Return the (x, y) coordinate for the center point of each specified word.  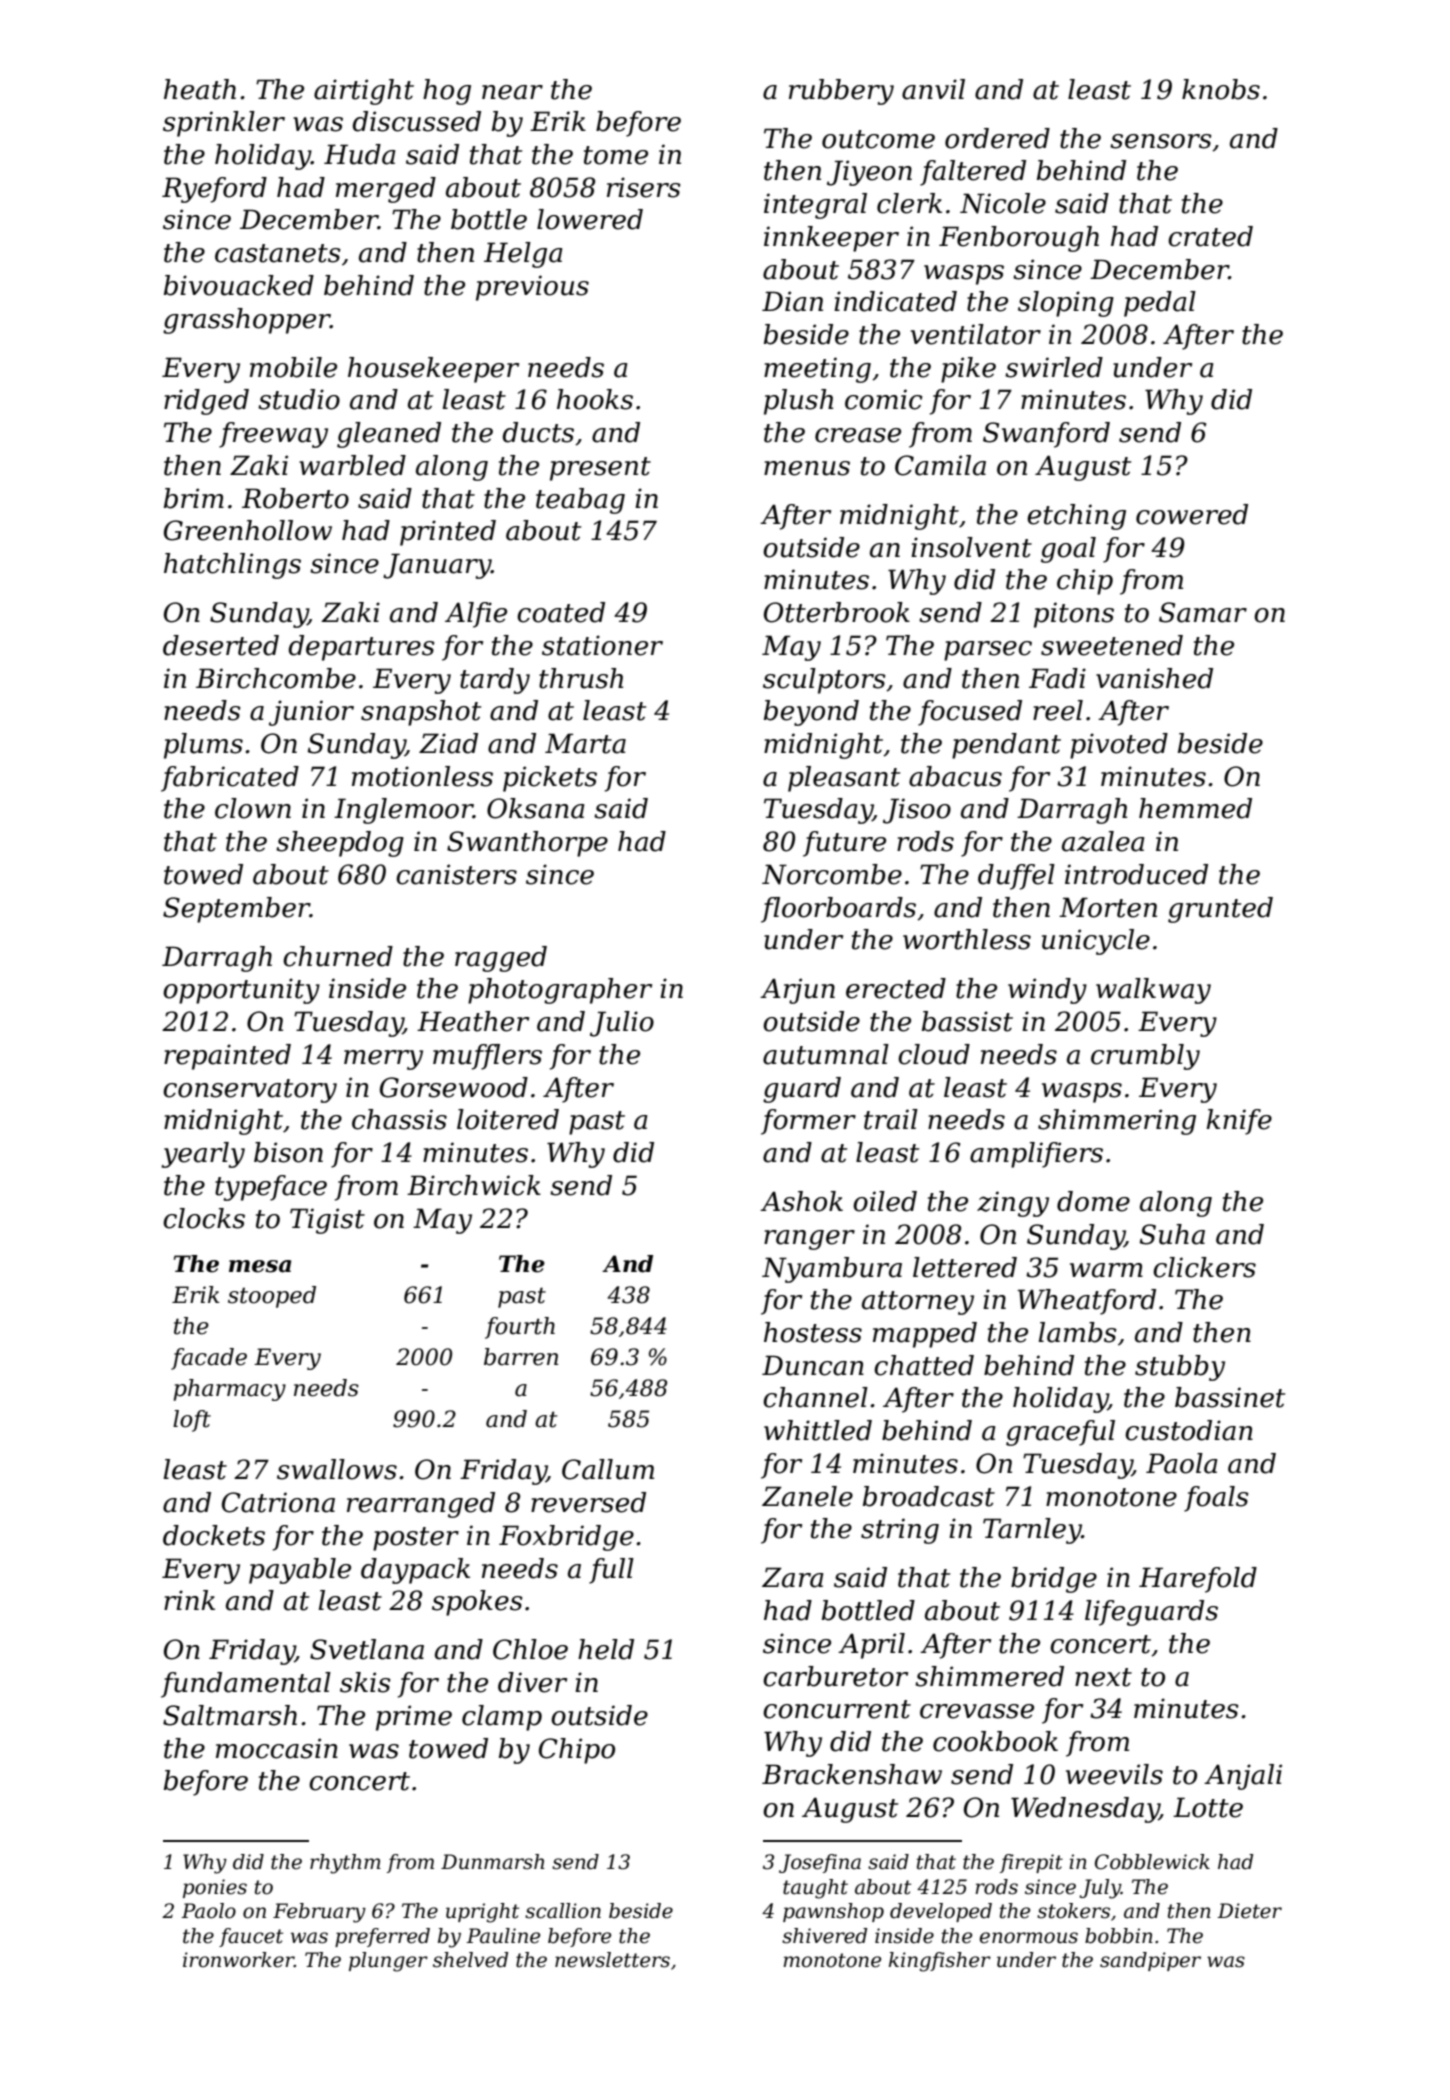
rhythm (345, 1864)
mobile (293, 367)
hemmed (1195, 808)
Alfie (476, 615)
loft (192, 1421)
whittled (818, 1430)
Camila (940, 465)
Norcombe (832, 874)
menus (807, 468)
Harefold (1198, 1580)
